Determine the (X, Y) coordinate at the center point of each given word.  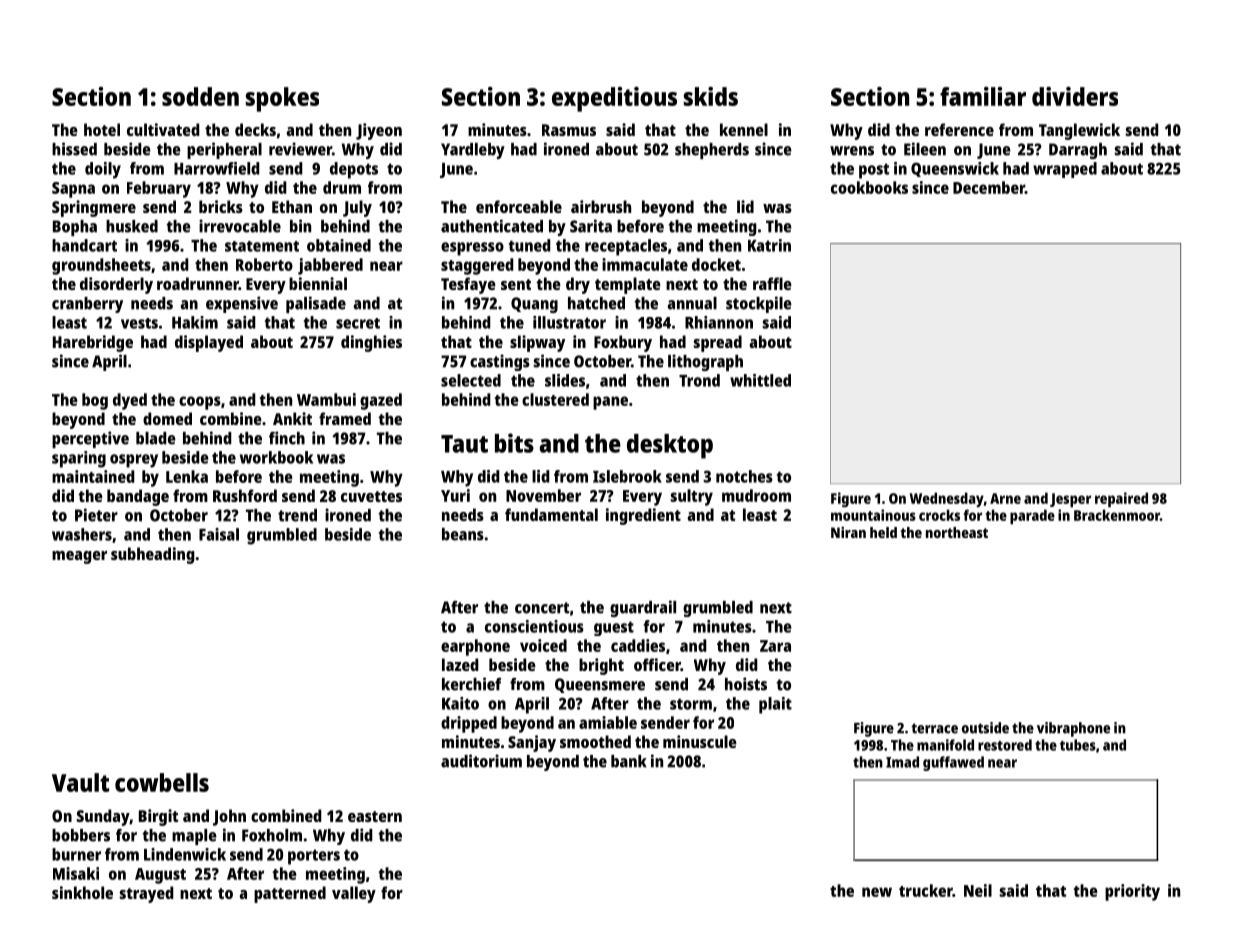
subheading (153, 555)
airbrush (601, 206)
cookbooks (869, 187)
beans (463, 534)
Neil (978, 890)
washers (82, 534)
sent (516, 284)
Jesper (1070, 500)
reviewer (300, 149)
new (877, 892)
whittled (760, 380)
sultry (691, 497)
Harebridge (93, 343)
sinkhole (82, 892)
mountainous (873, 515)
